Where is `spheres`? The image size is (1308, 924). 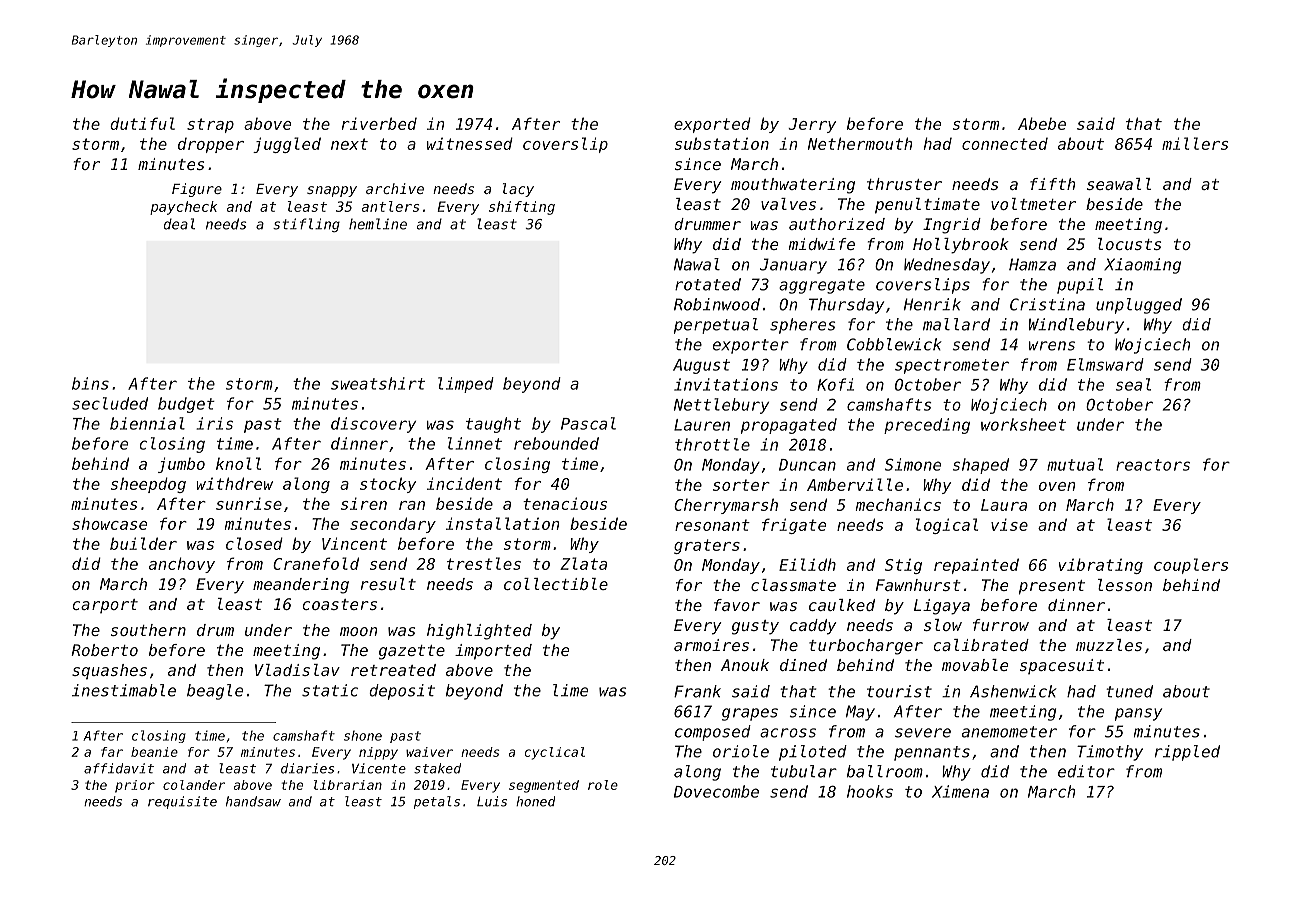
spheres is located at coordinates (802, 326).
